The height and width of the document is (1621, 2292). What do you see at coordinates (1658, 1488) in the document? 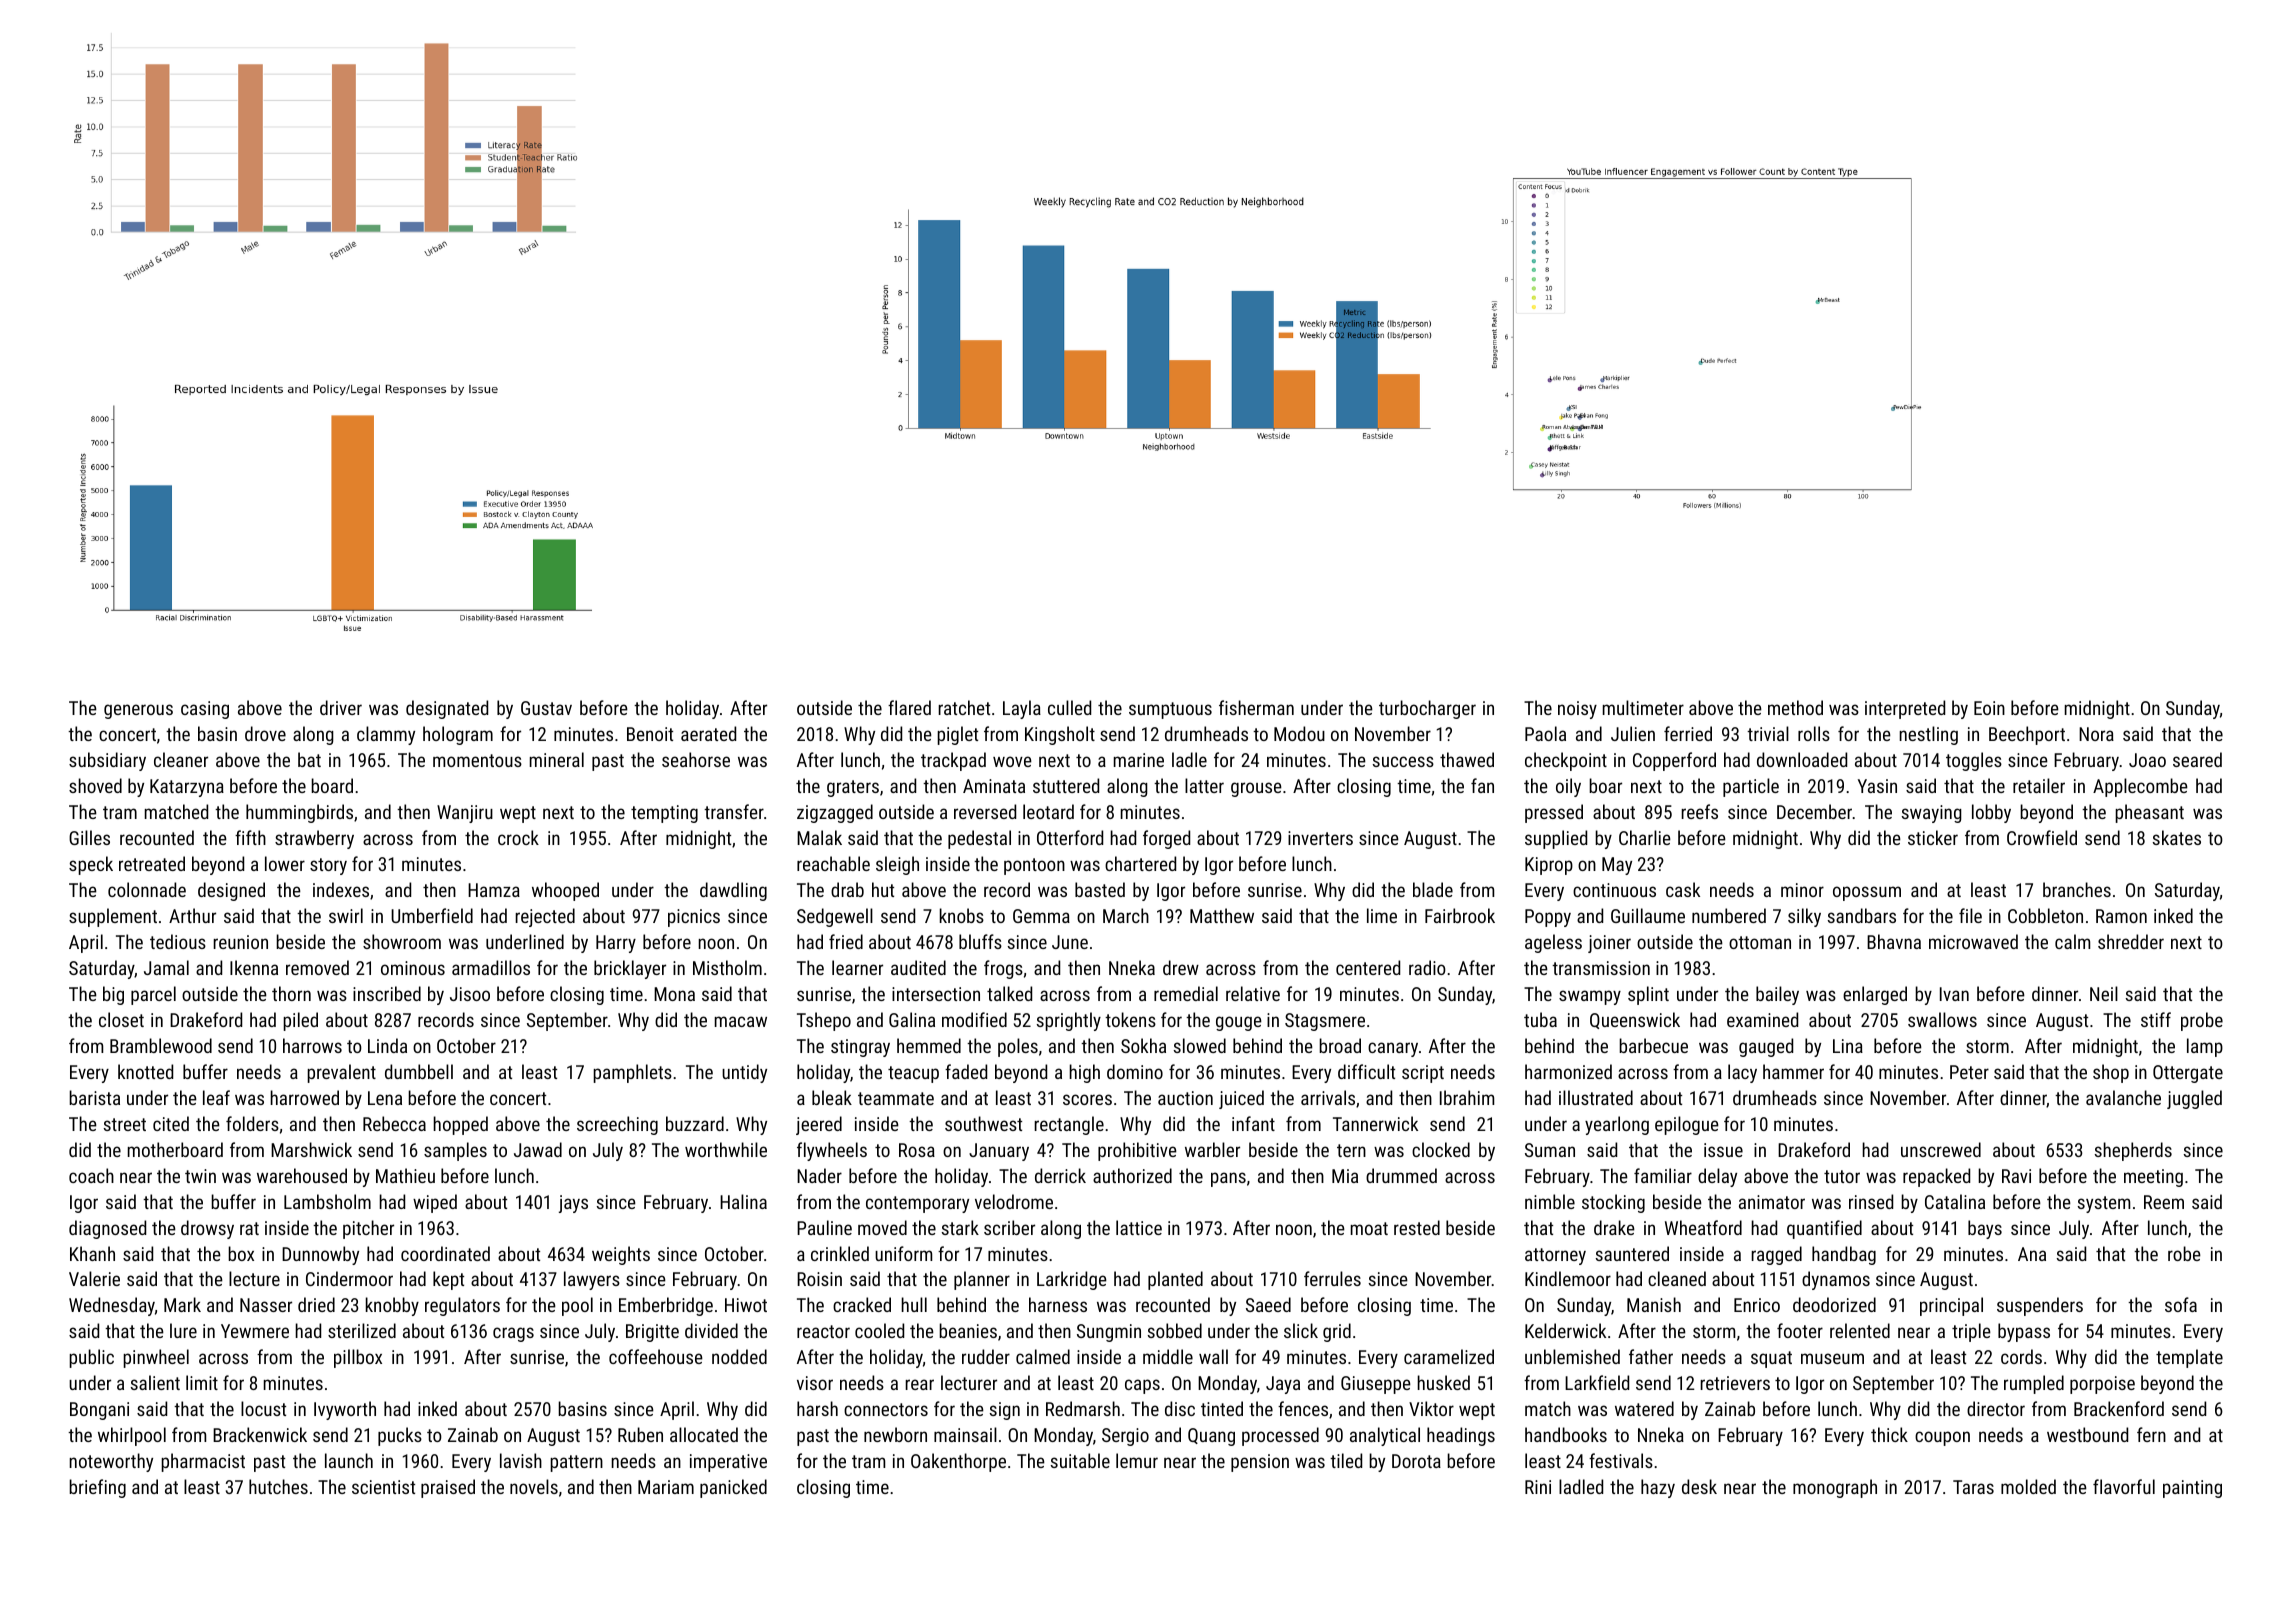
I see `hazy` at bounding box center [1658, 1488].
